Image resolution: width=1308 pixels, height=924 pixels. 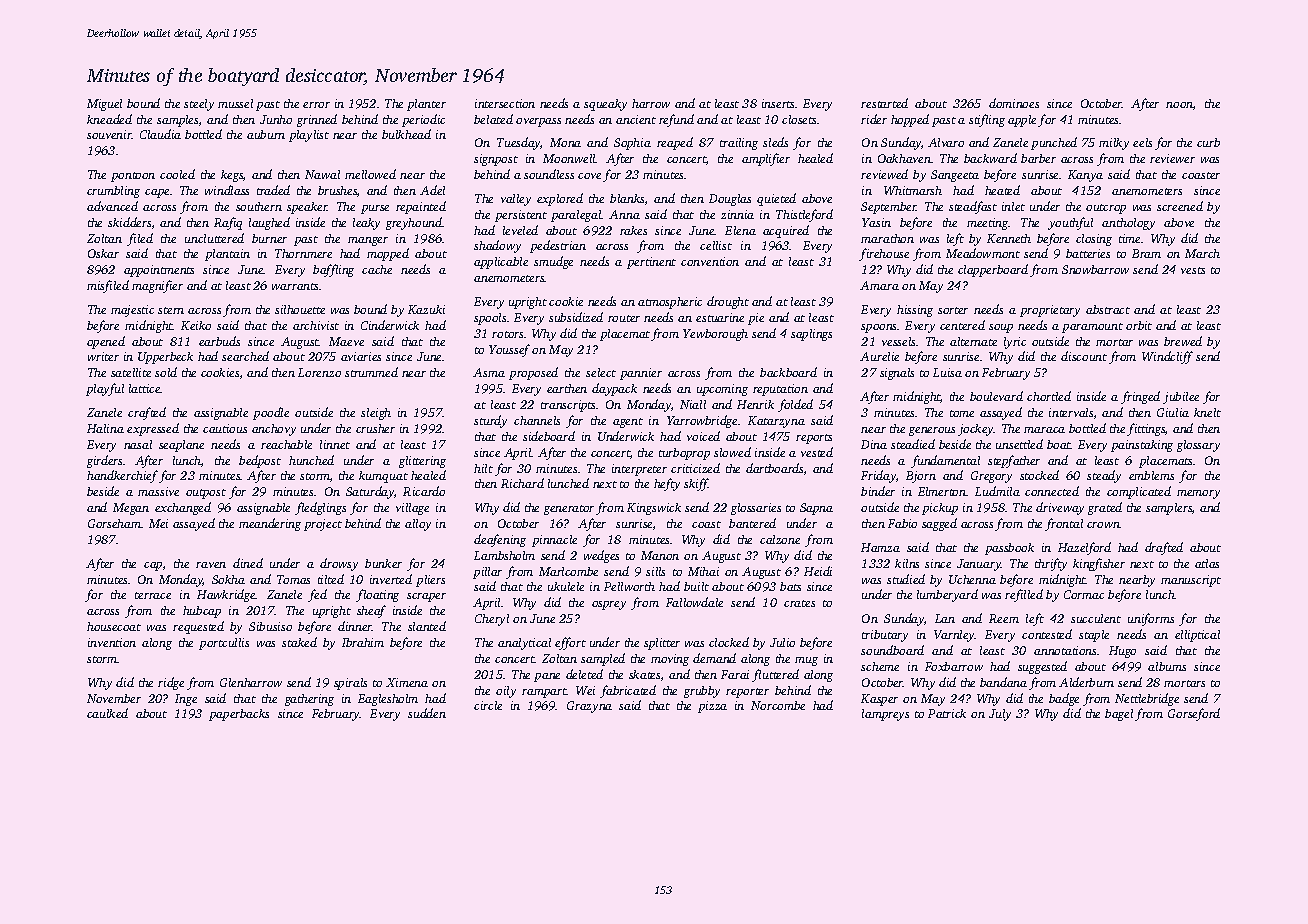 What do you see at coordinates (654, 509) in the image?
I see `Kingswick` at bounding box center [654, 509].
